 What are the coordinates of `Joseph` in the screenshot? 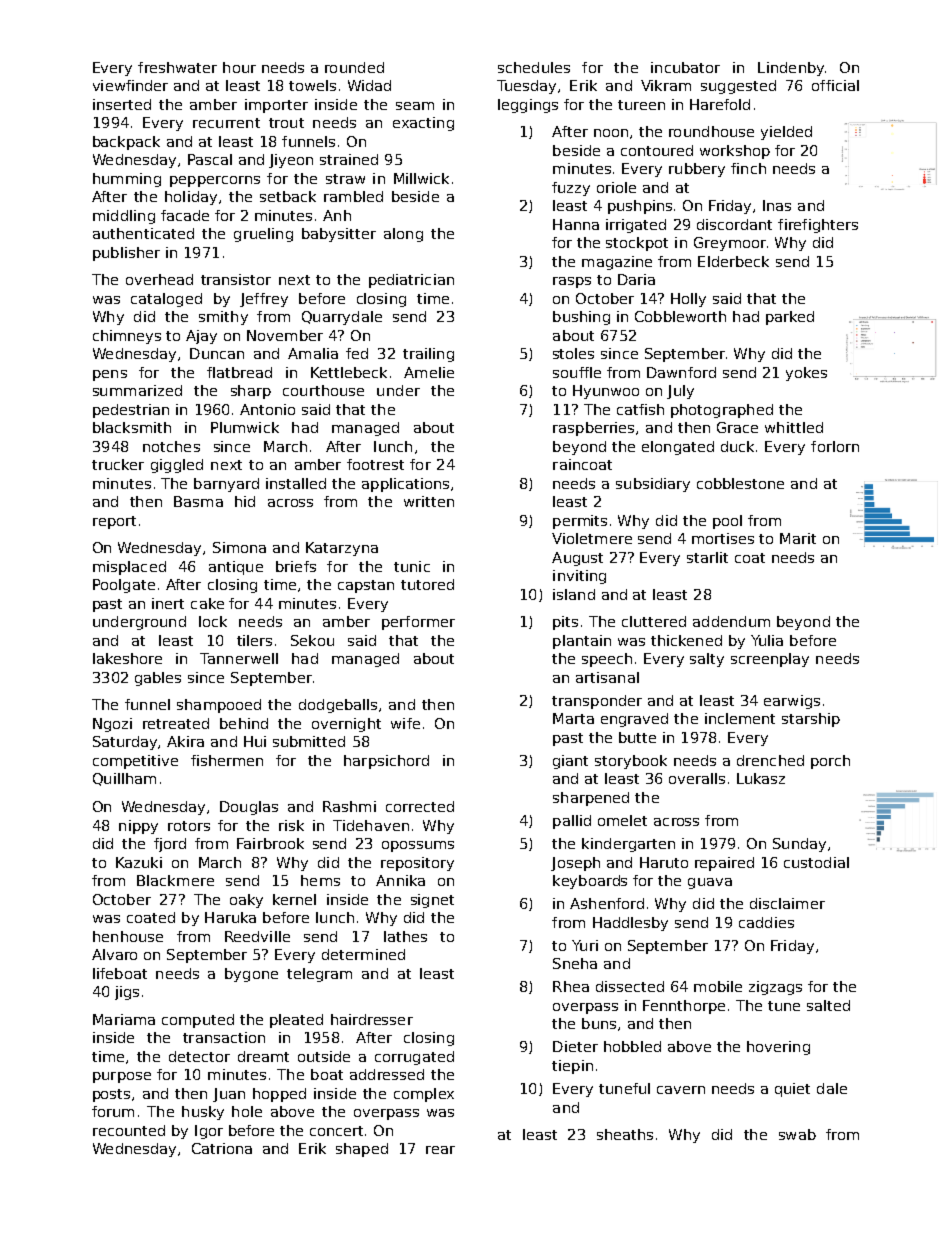 It's located at (575, 864).
